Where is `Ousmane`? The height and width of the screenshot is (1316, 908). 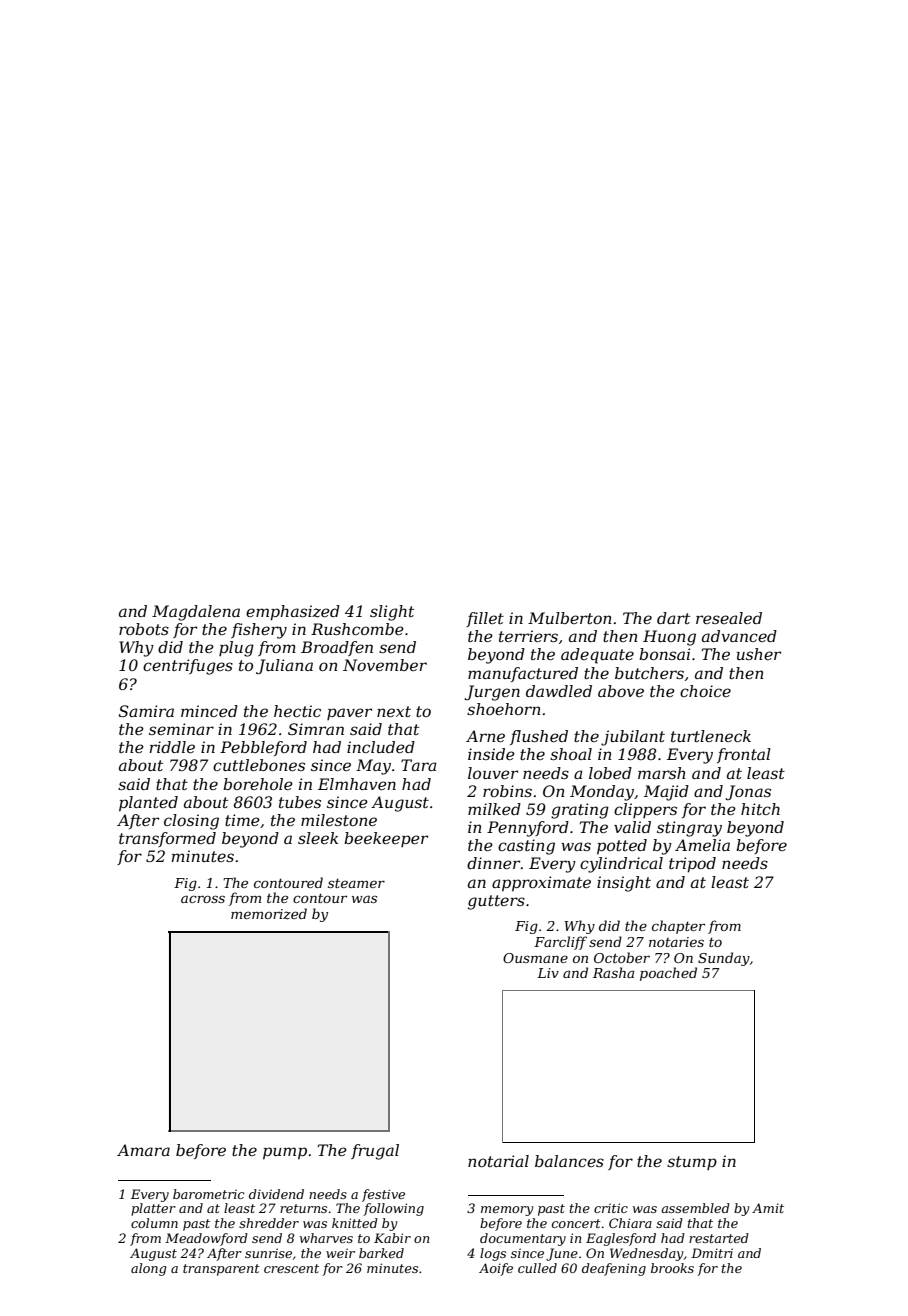 Ousmane is located at coordinates (535, 958).
